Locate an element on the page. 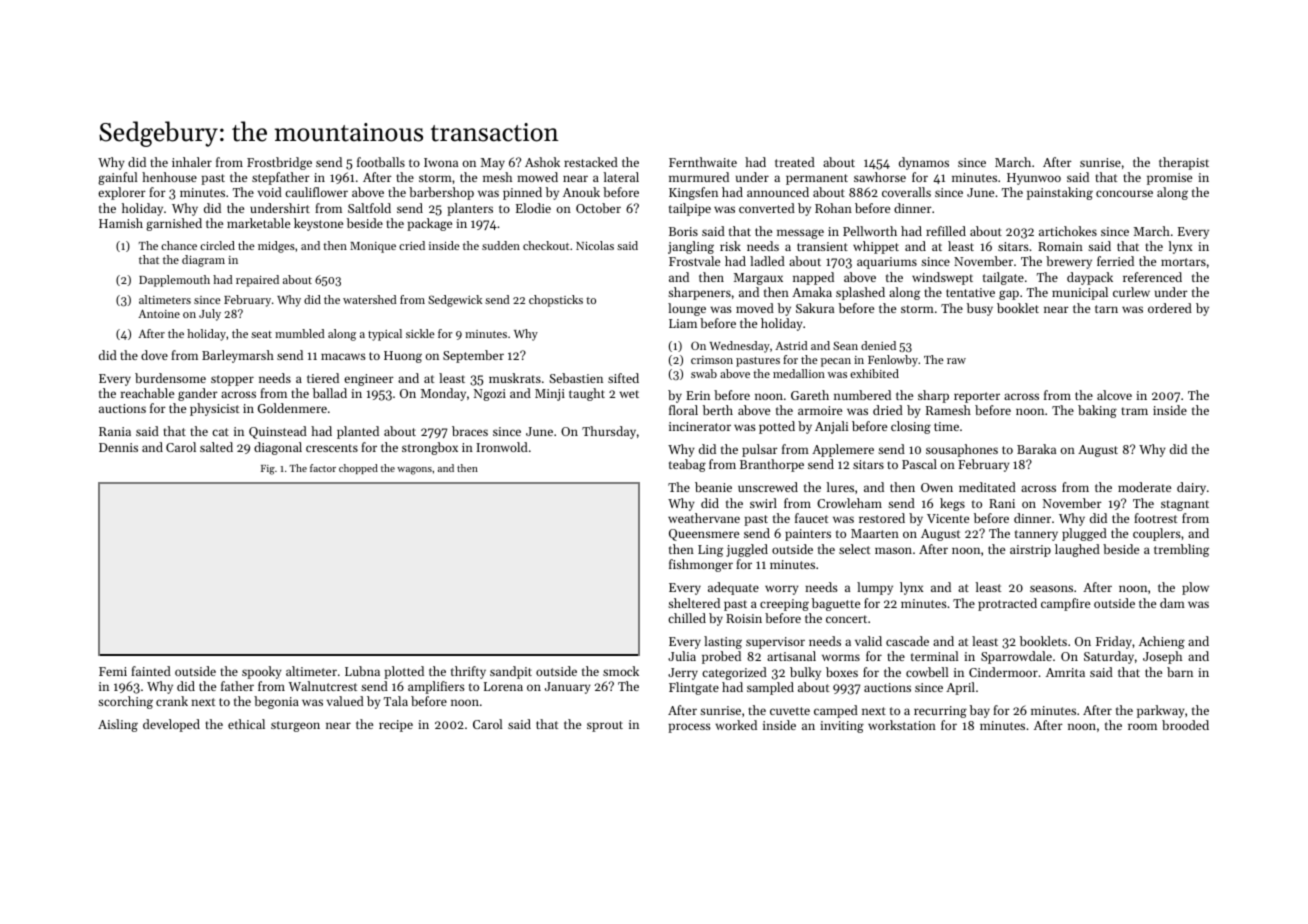 Image resolution: width=1308 pixels, height=924 pixels. sheltered is located at coordinates (694, 603).
